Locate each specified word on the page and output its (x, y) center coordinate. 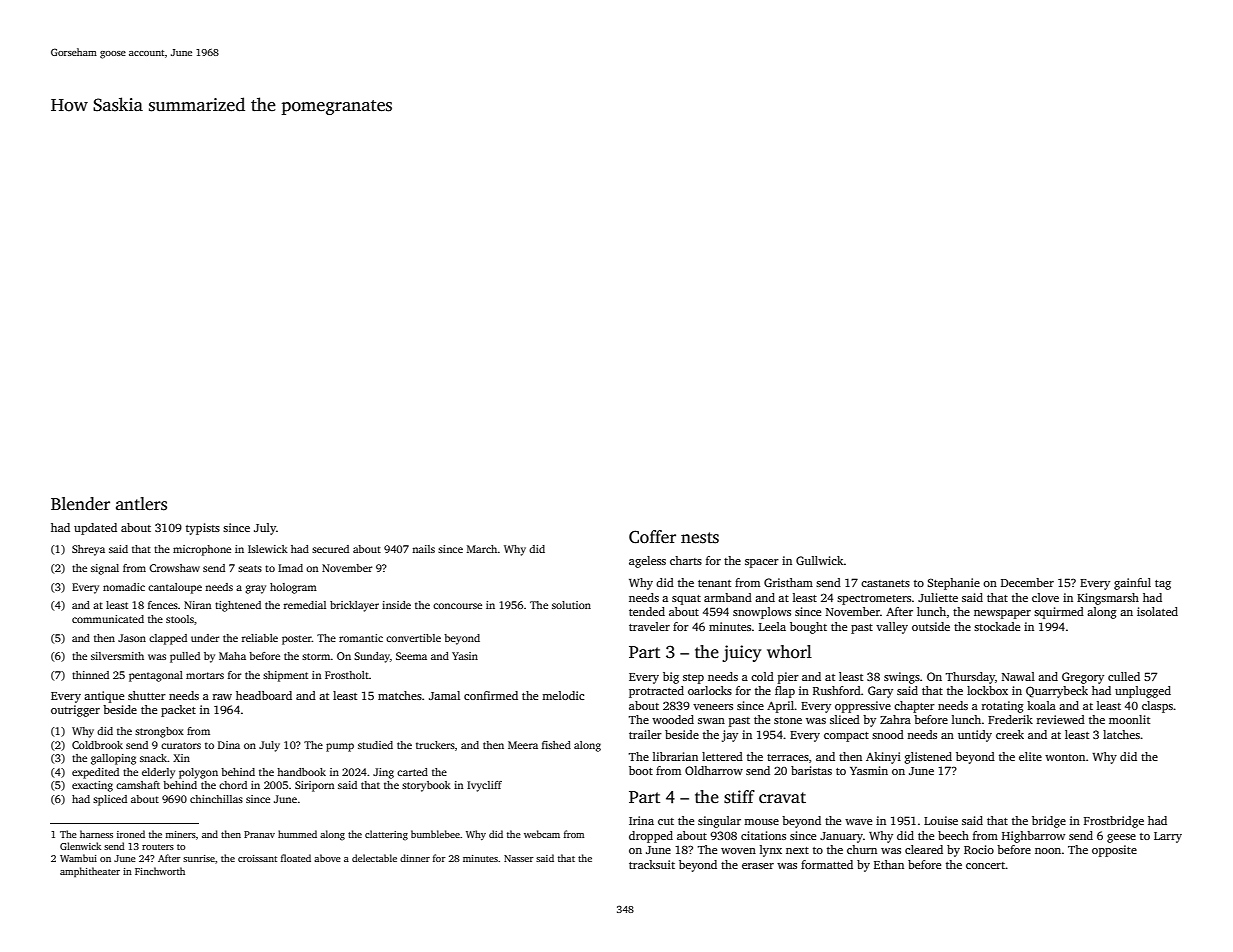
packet (178, 711)
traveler (649, 626)
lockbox (987, 690)
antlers (141, 504)
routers (158, 847)
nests (700, 538)
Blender (80, 504)
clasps (1157, 707)
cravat (782, 798)
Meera (523, 745)
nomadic (124, 587)
